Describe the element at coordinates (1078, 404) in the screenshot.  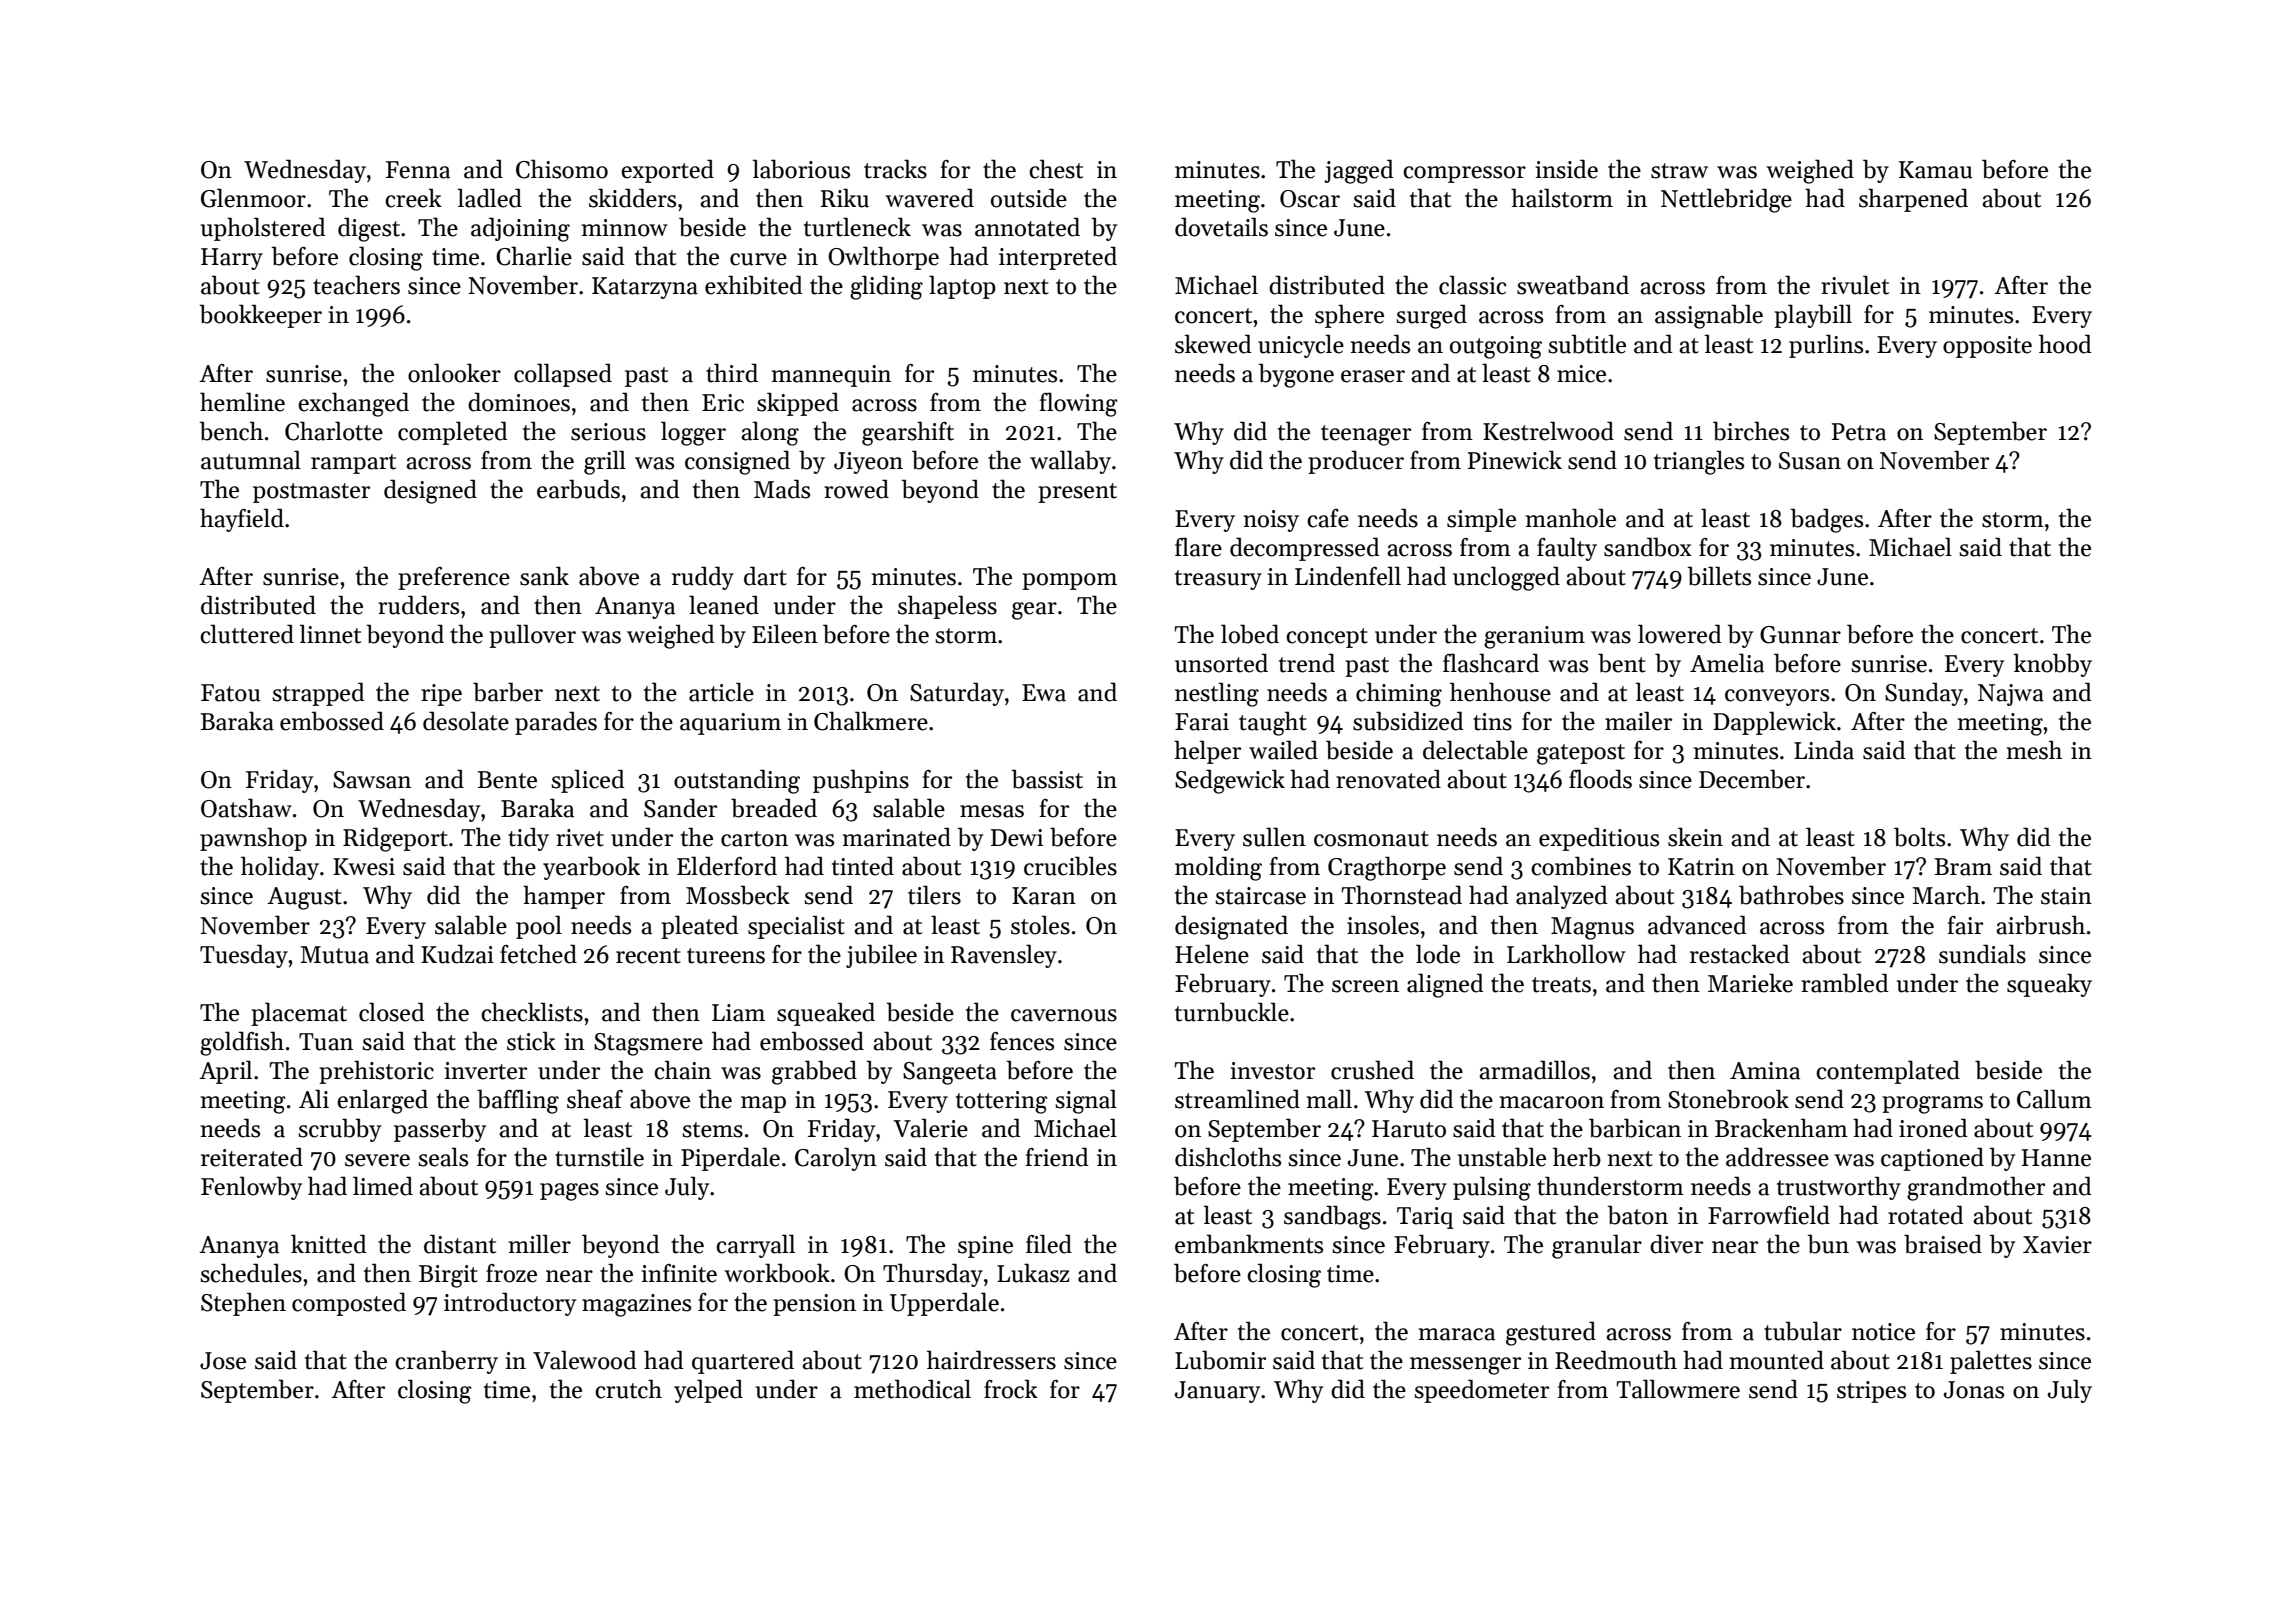
I see `flowing` at that location.
